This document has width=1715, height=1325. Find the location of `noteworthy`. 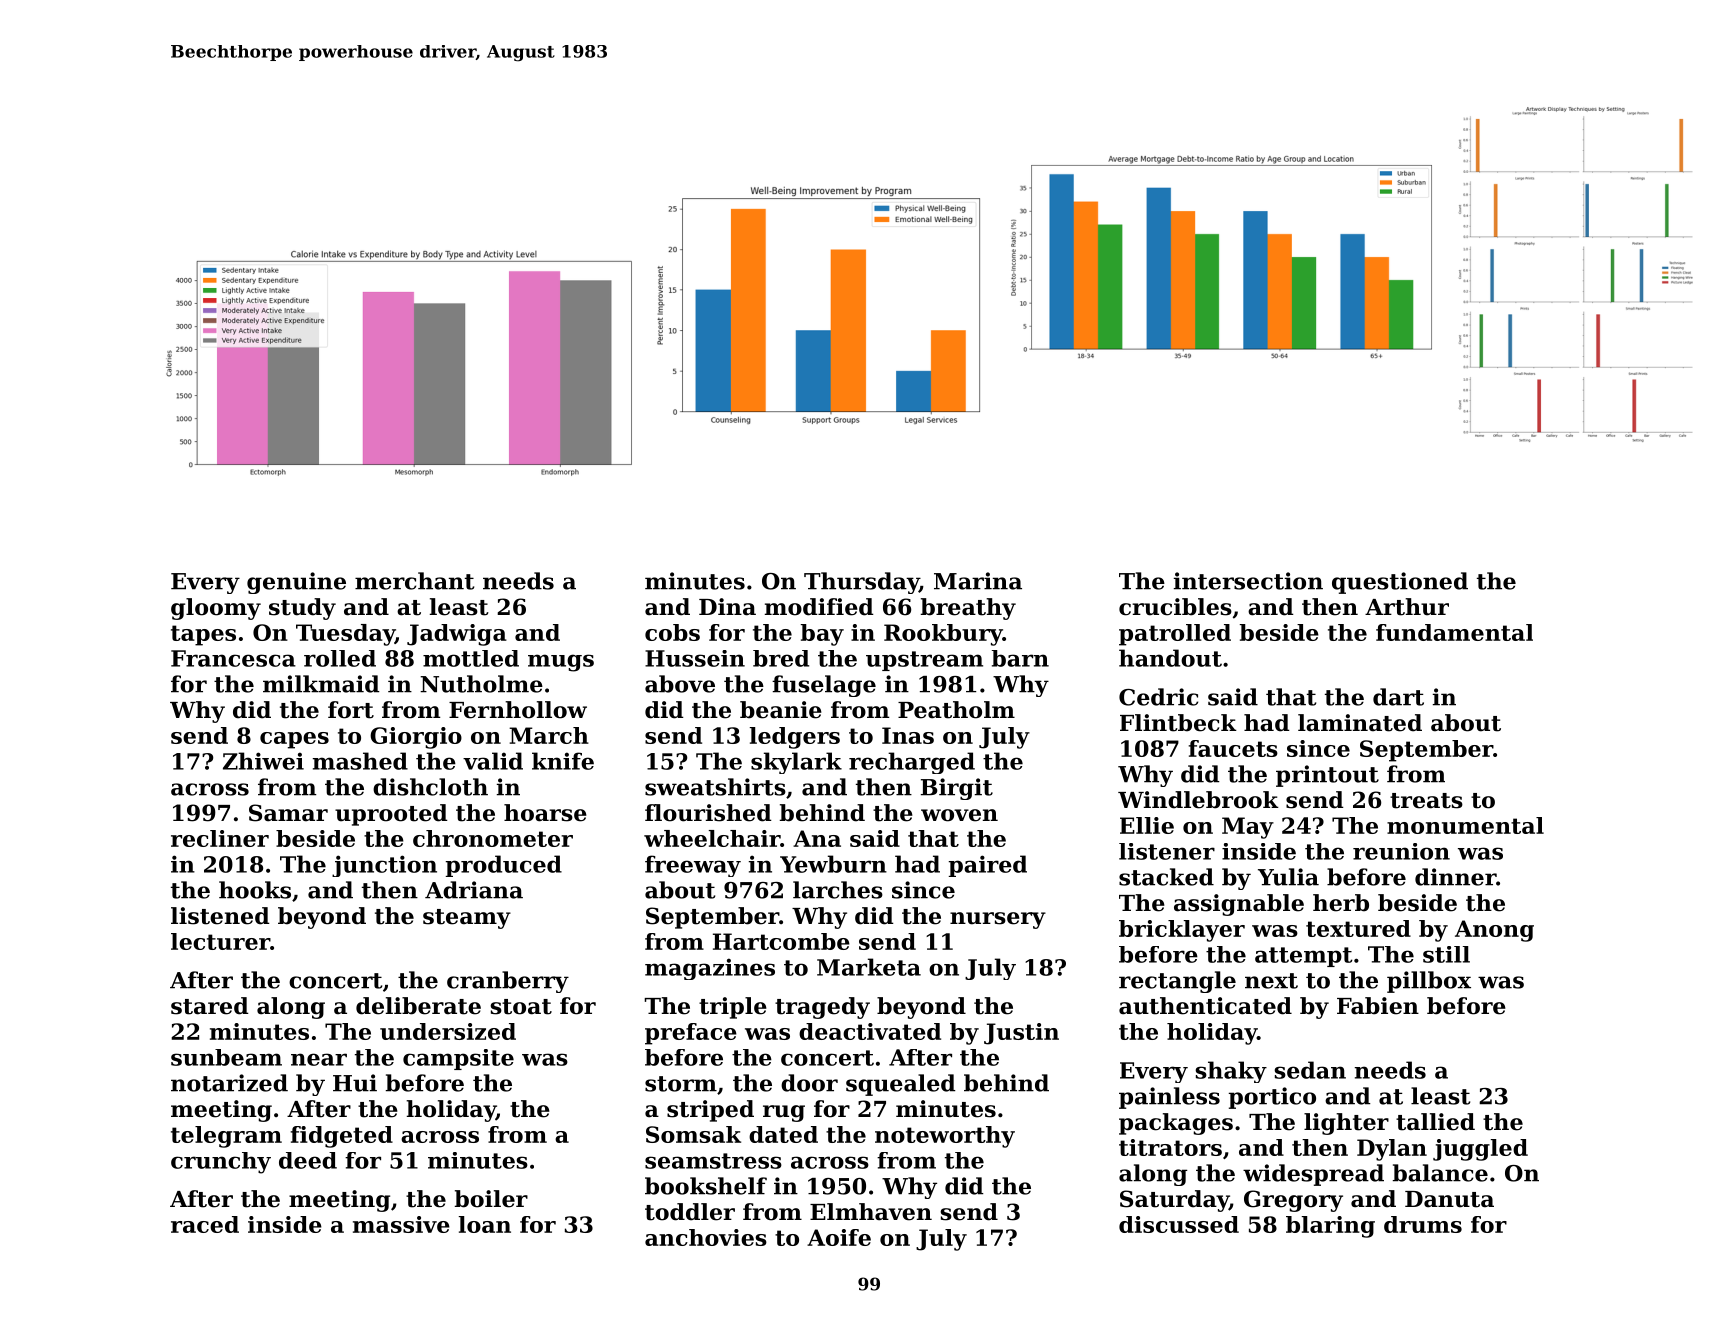

noteworthy is located at coordinates (945, 1137).
